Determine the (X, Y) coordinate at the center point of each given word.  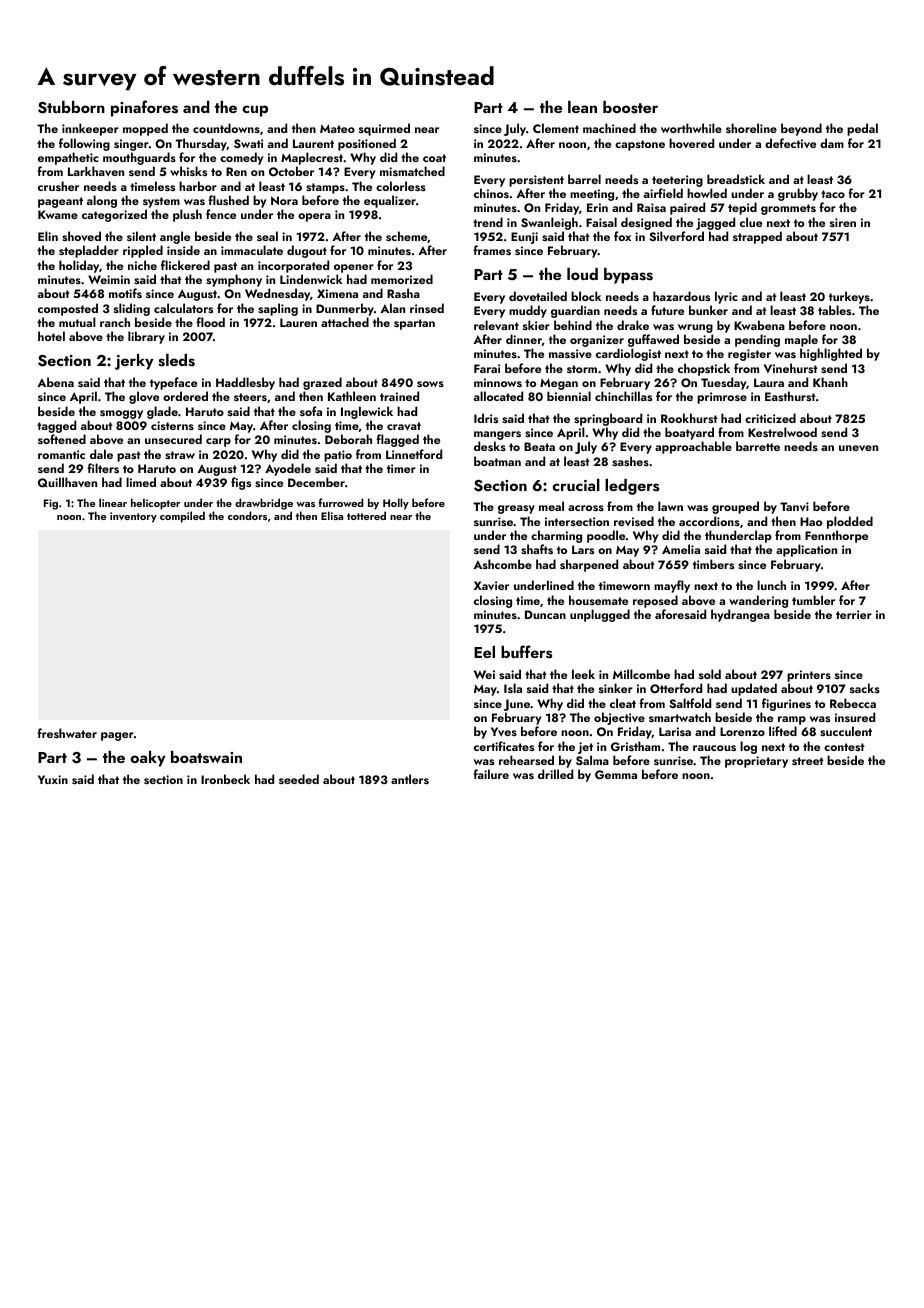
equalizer (390, 201)
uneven (858, 448)
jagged (715, 223)
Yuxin (53, 779)
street (808, 761)
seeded (299, 779)
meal (551, 506)
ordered (185, 396)
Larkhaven (96, 171)
